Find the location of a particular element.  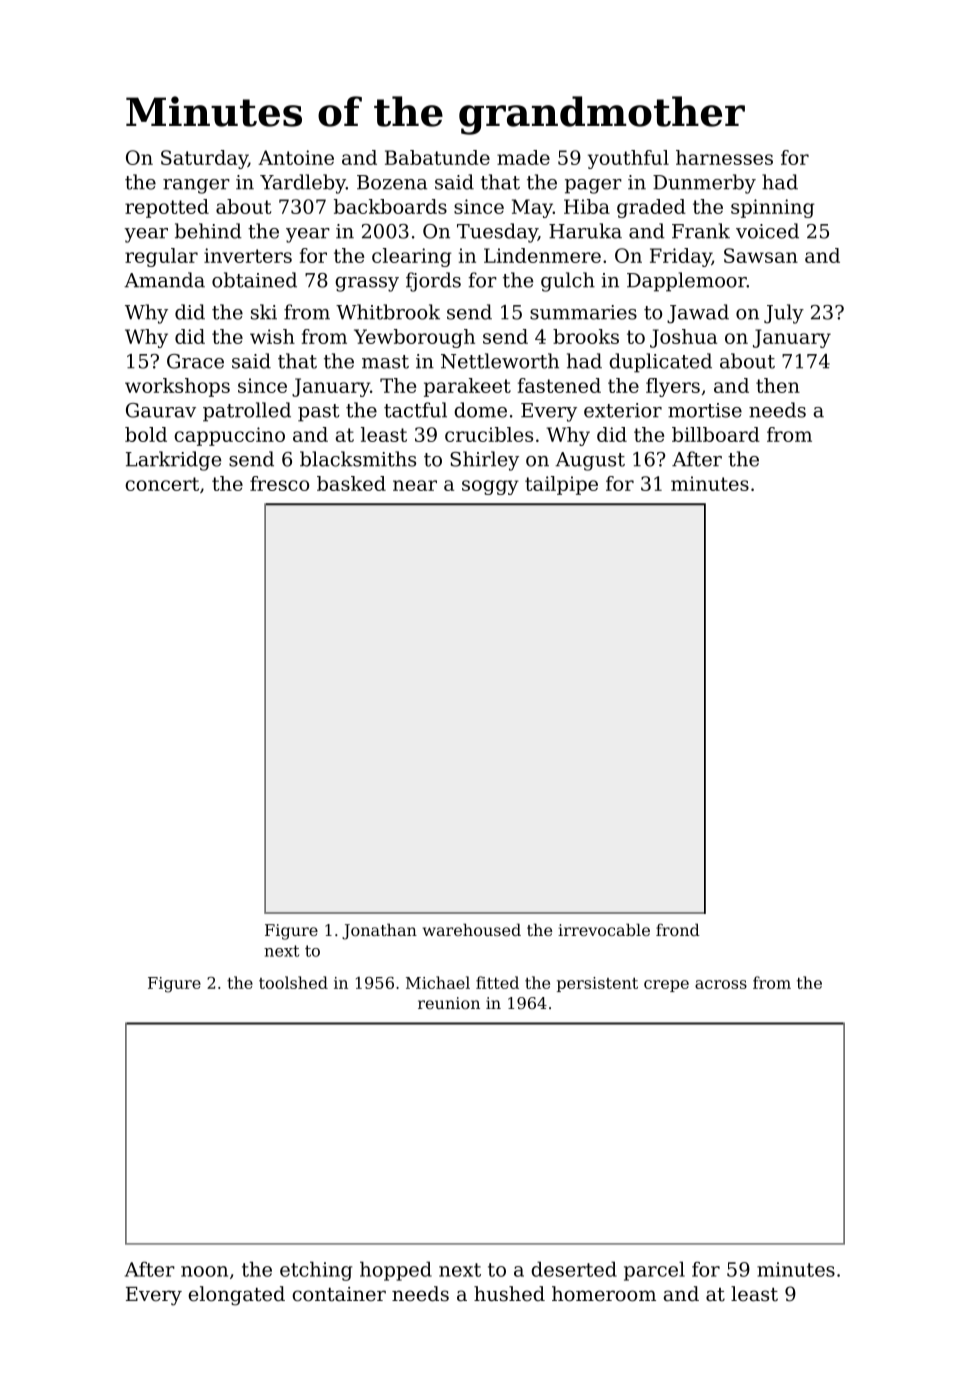

soggy is located at coordinates (490, 487).
